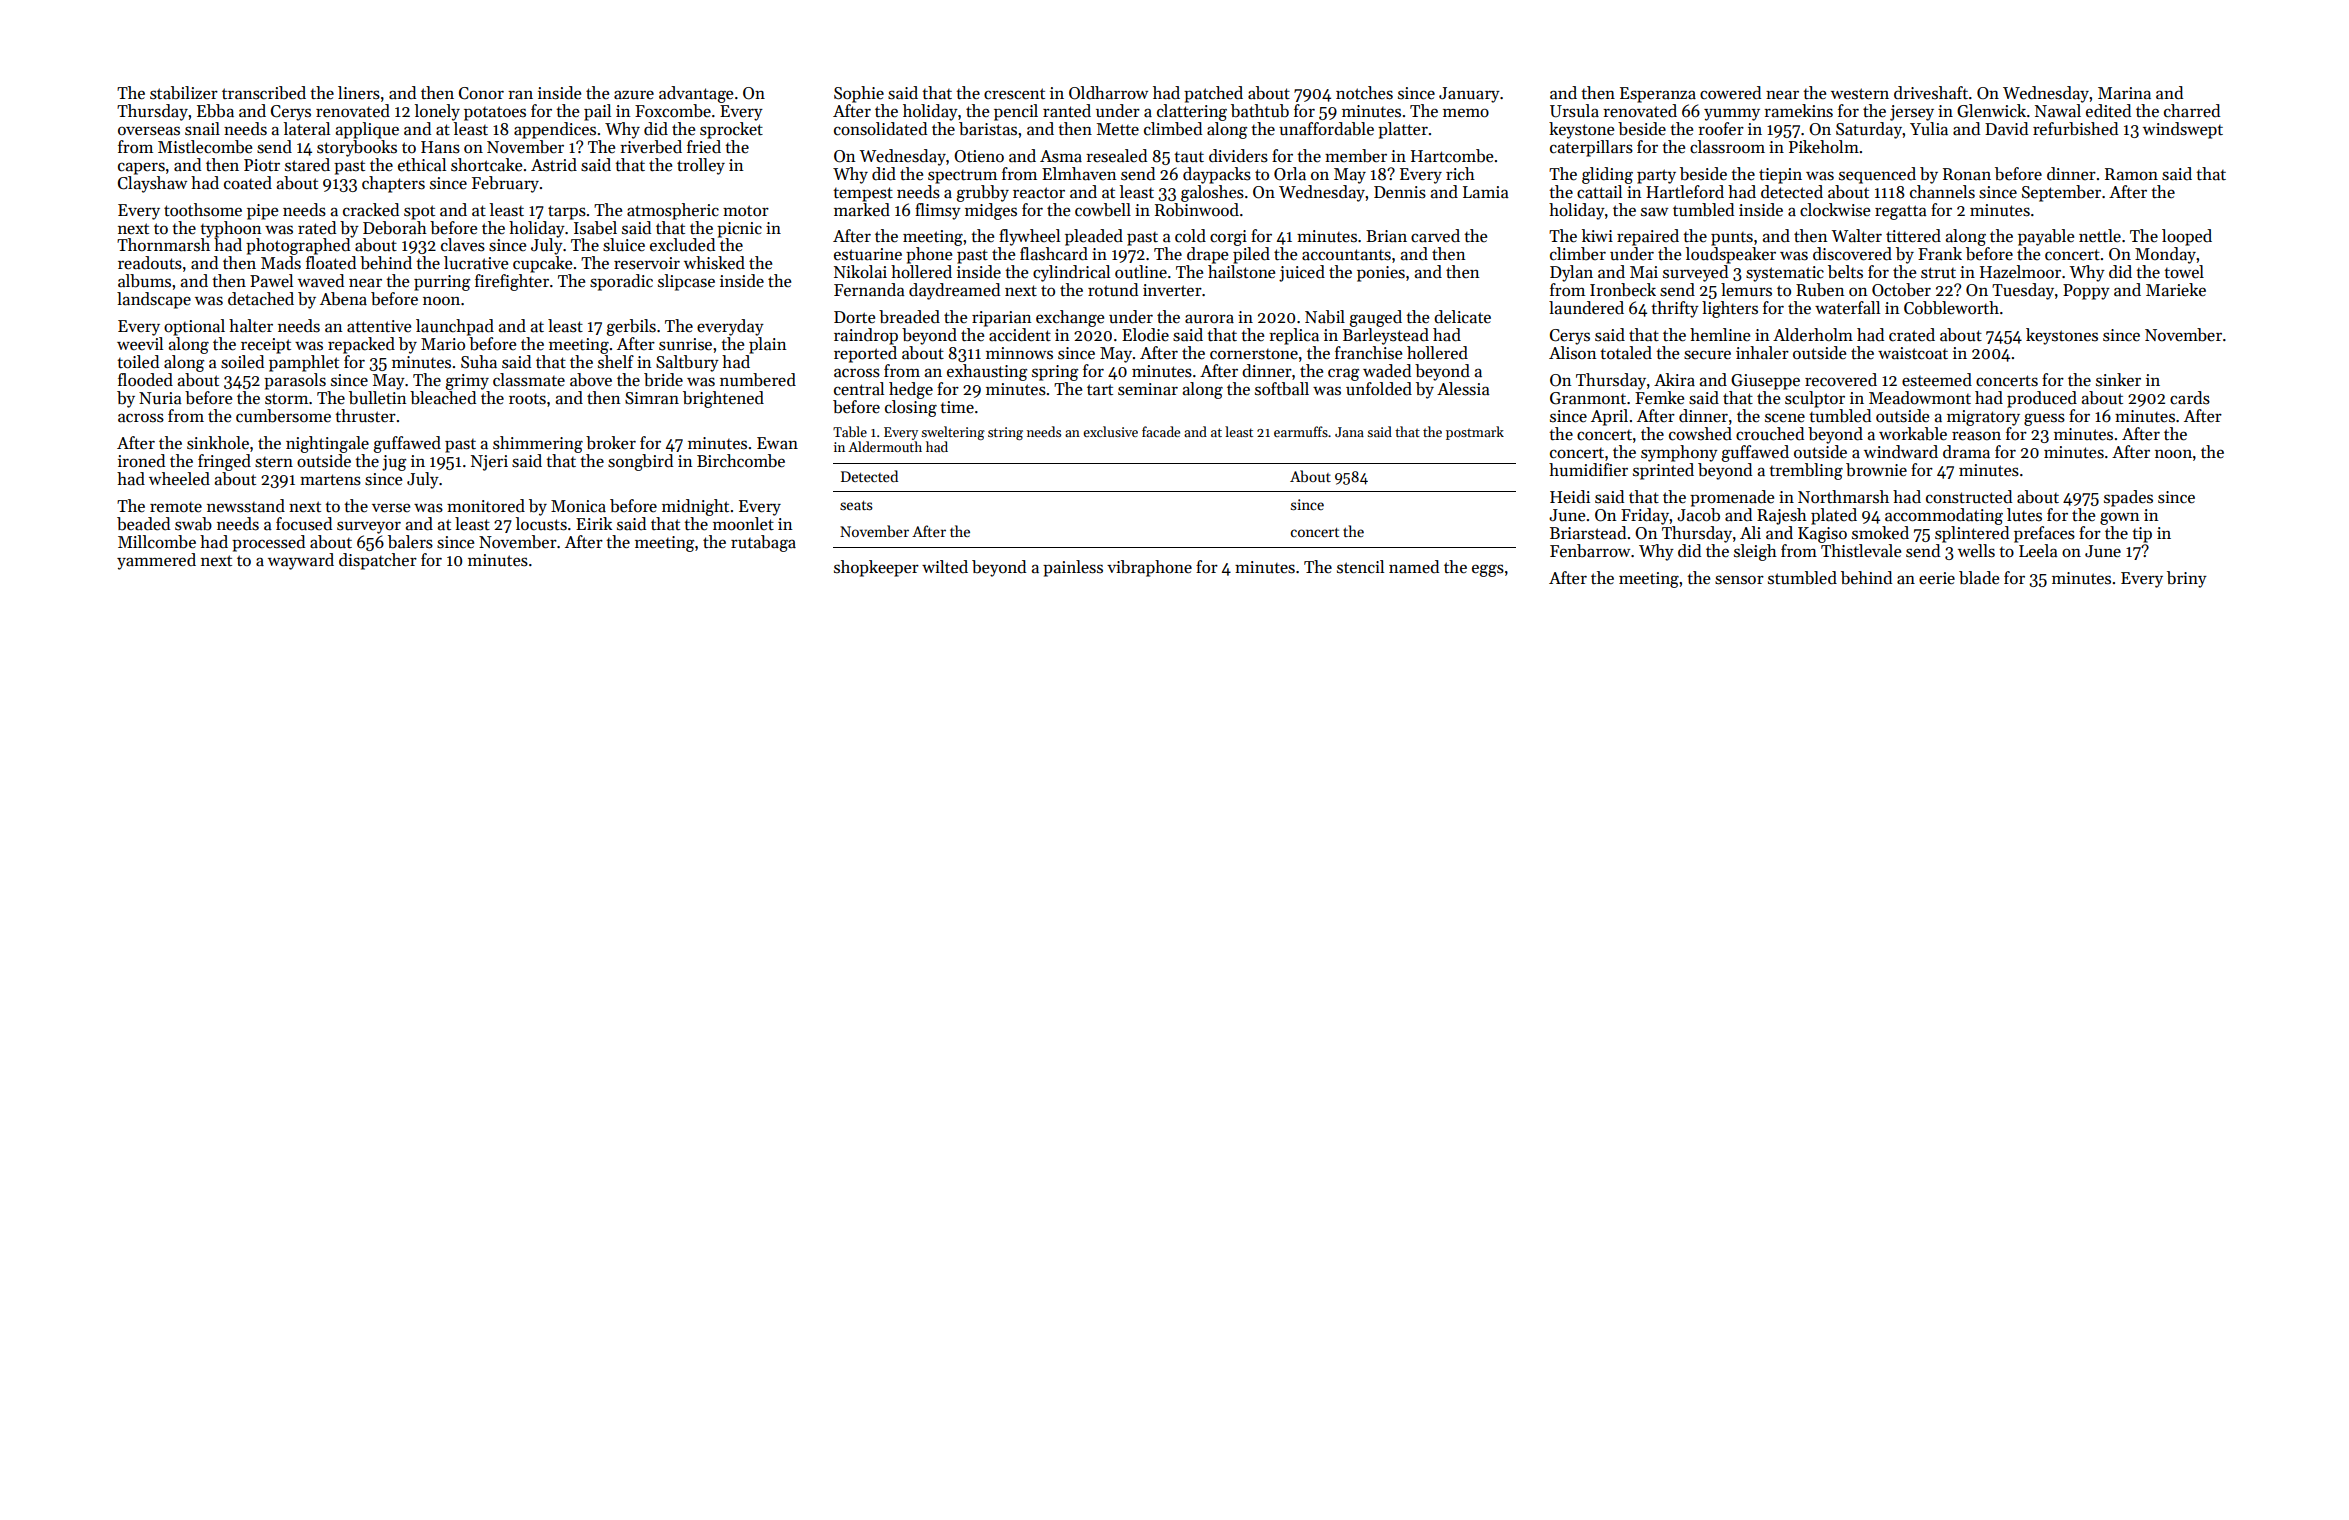  I want to click on hedge, so click(911, 390).
